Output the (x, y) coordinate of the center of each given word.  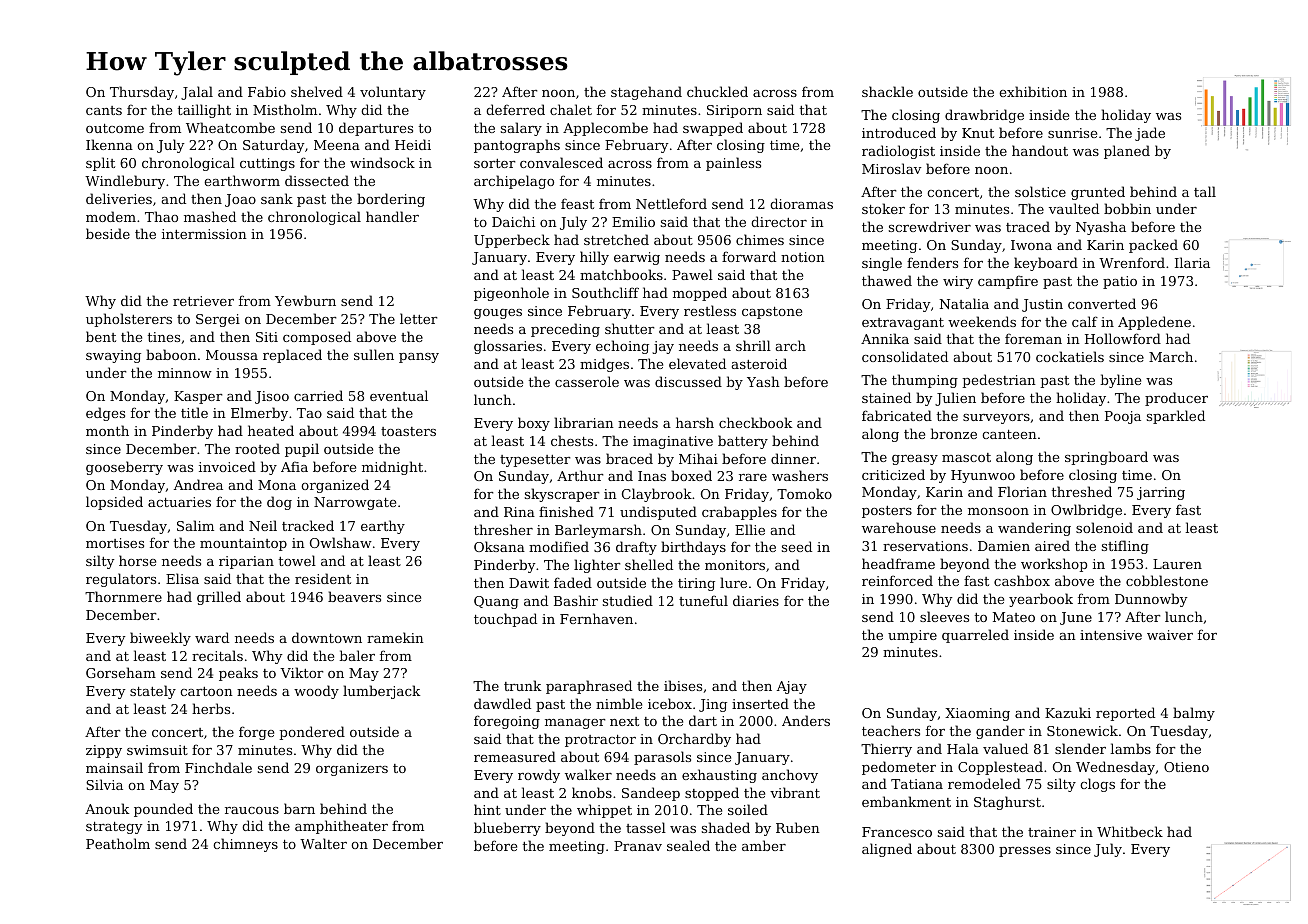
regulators (121, 580)
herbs (211, 708)
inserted (760, 703)
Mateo (1014, 617)
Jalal (197, 93)
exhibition (1033, 91)
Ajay (792, 687)
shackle (887, 91)
